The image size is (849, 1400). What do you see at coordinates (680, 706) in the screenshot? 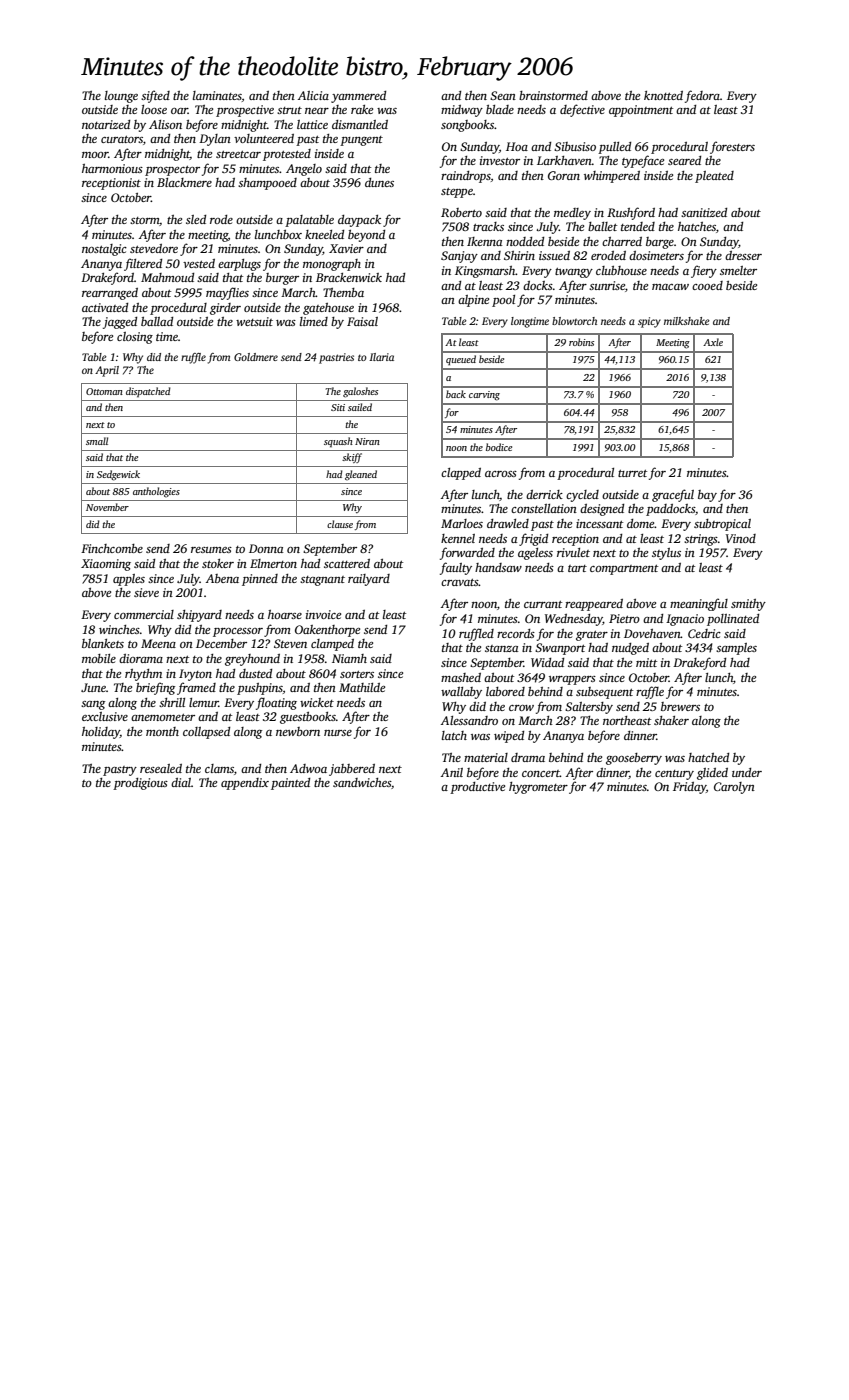
I see `brewers` at bounding box center [680, 706].
